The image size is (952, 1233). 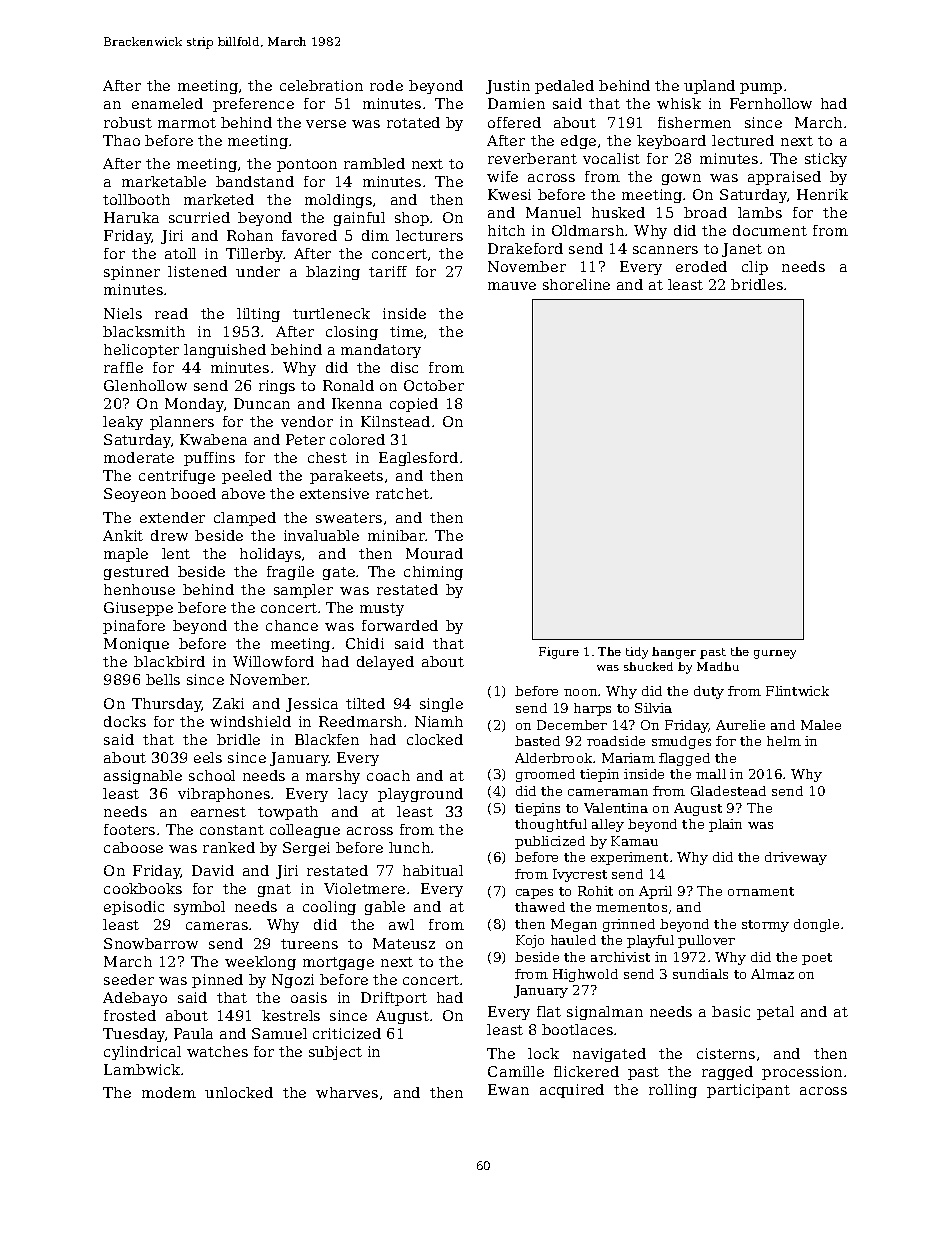 I want to click on celebration, so click(x=321, y=85).
